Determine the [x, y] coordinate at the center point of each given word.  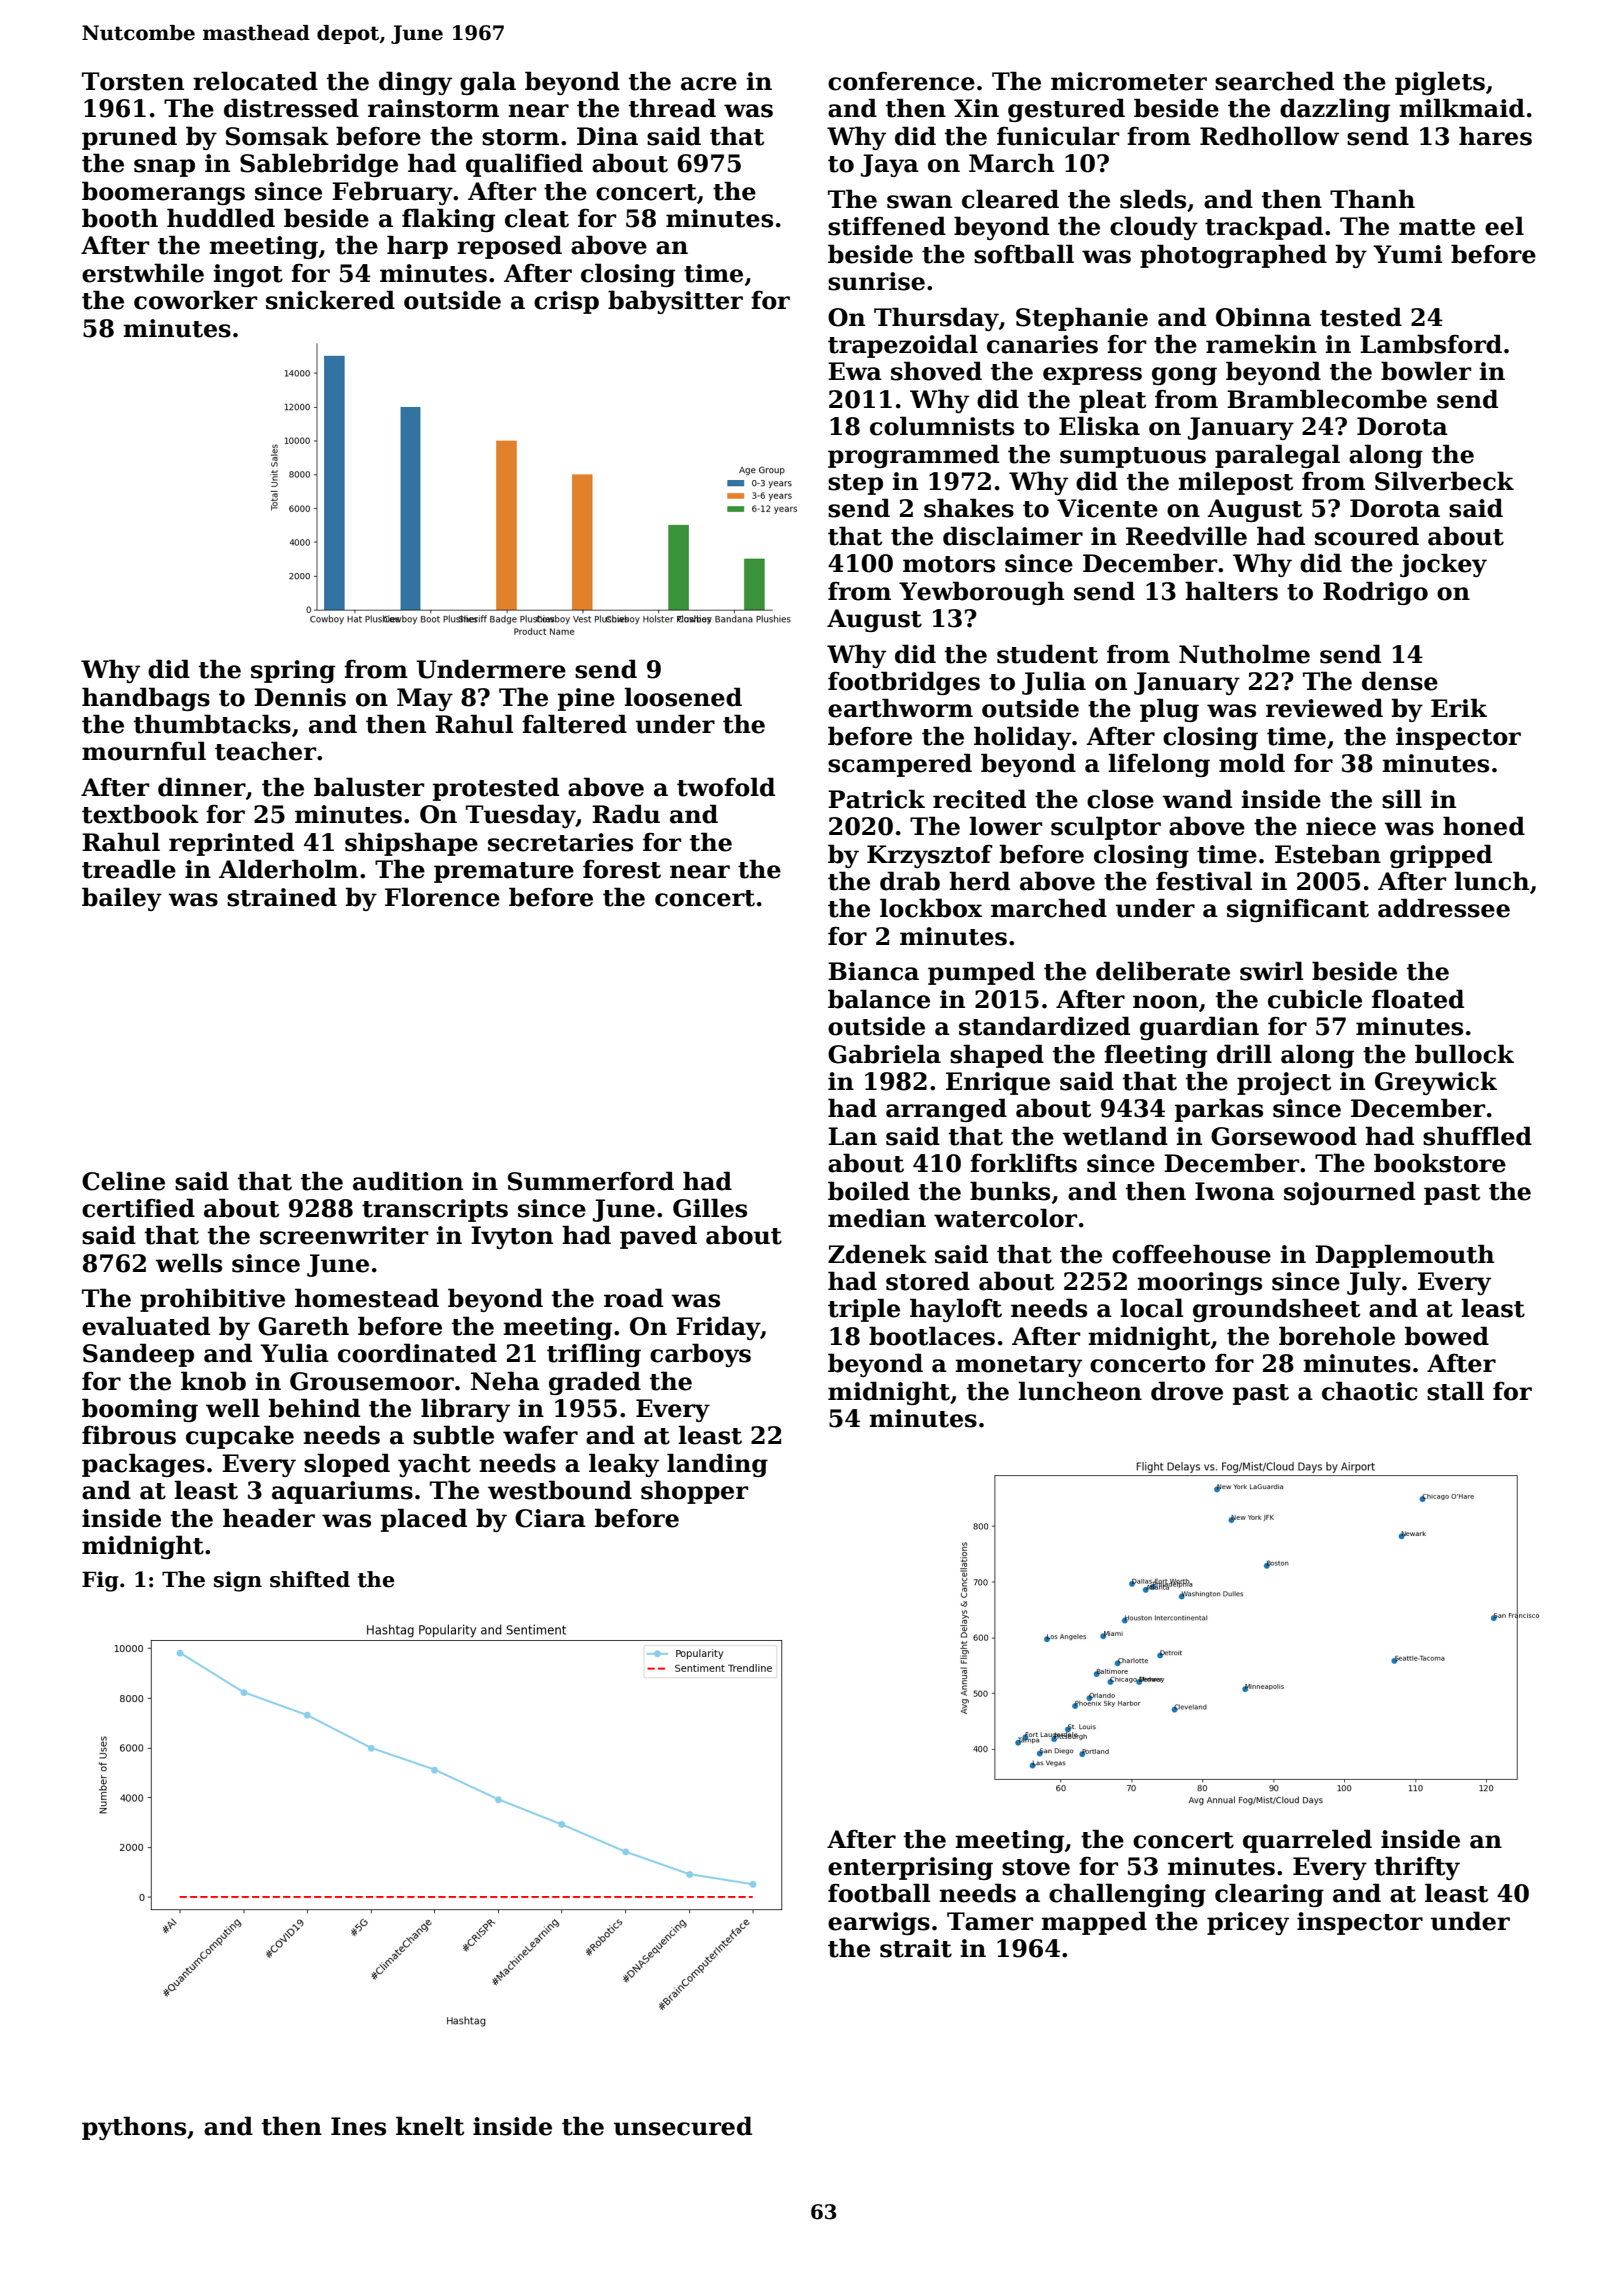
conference [901, 81]
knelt [430, 2126]
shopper [694, 1492]
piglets [1440, 83]
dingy [415, 83]
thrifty [1417, 1868]
